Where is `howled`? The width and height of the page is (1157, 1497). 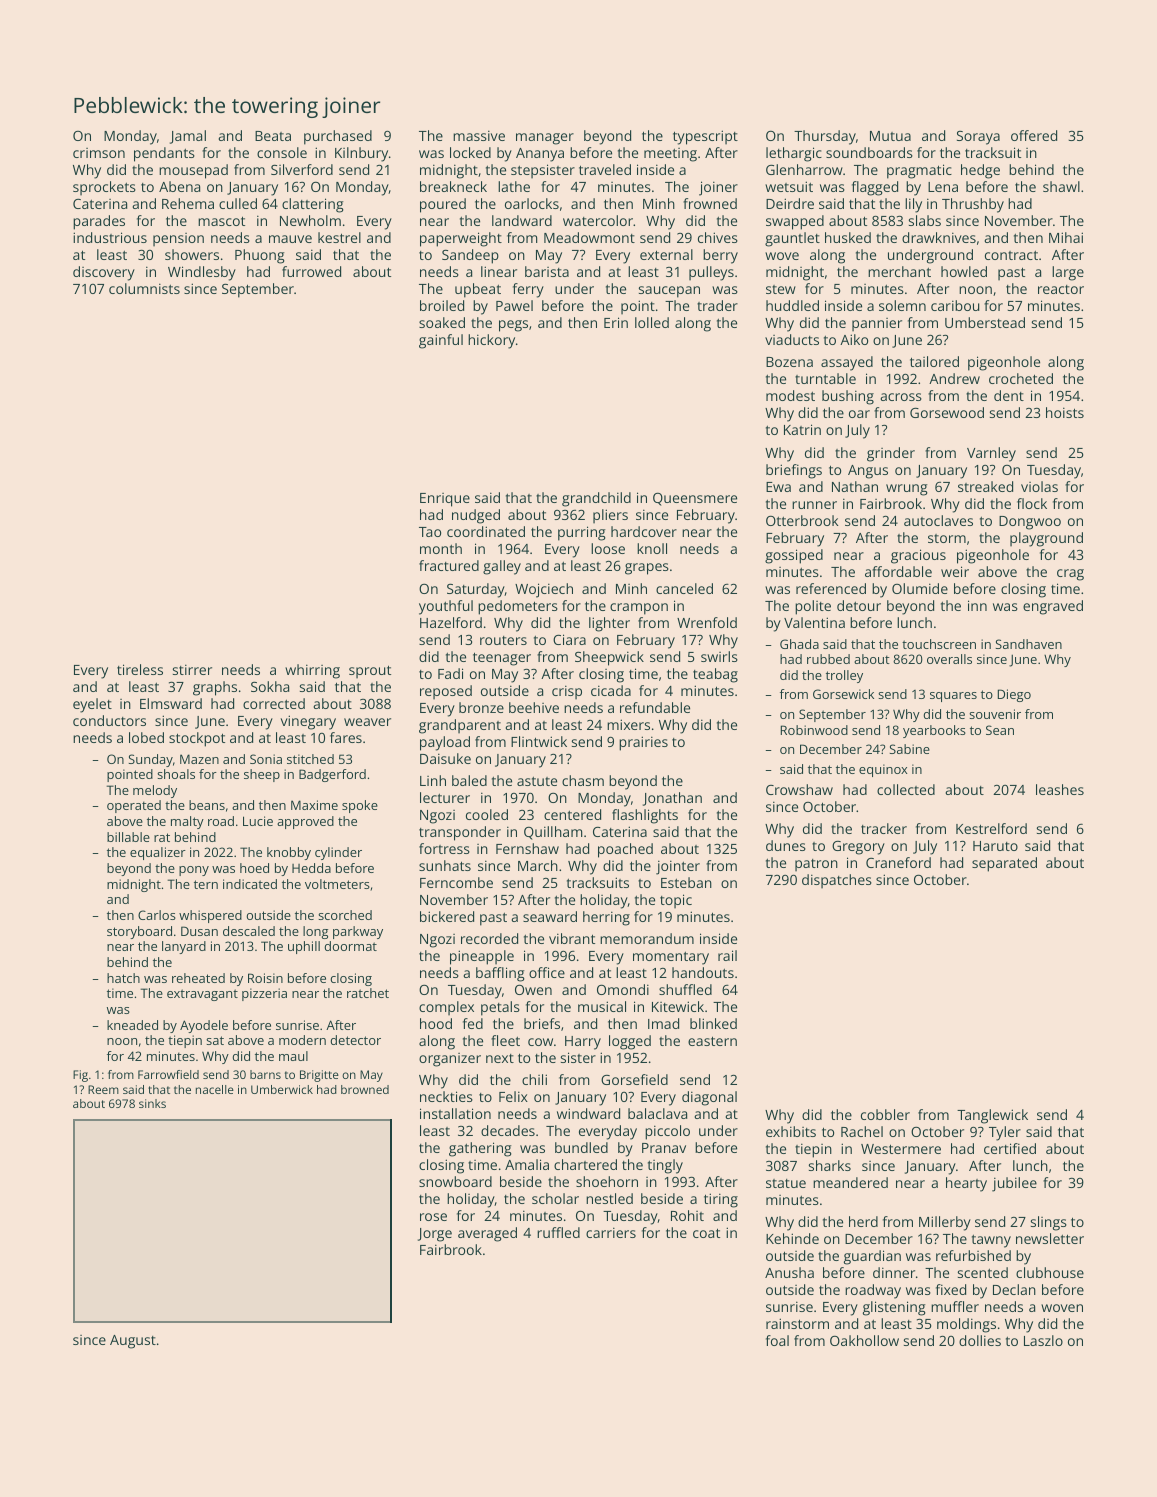
howled is located at coordinates (964, 271).
